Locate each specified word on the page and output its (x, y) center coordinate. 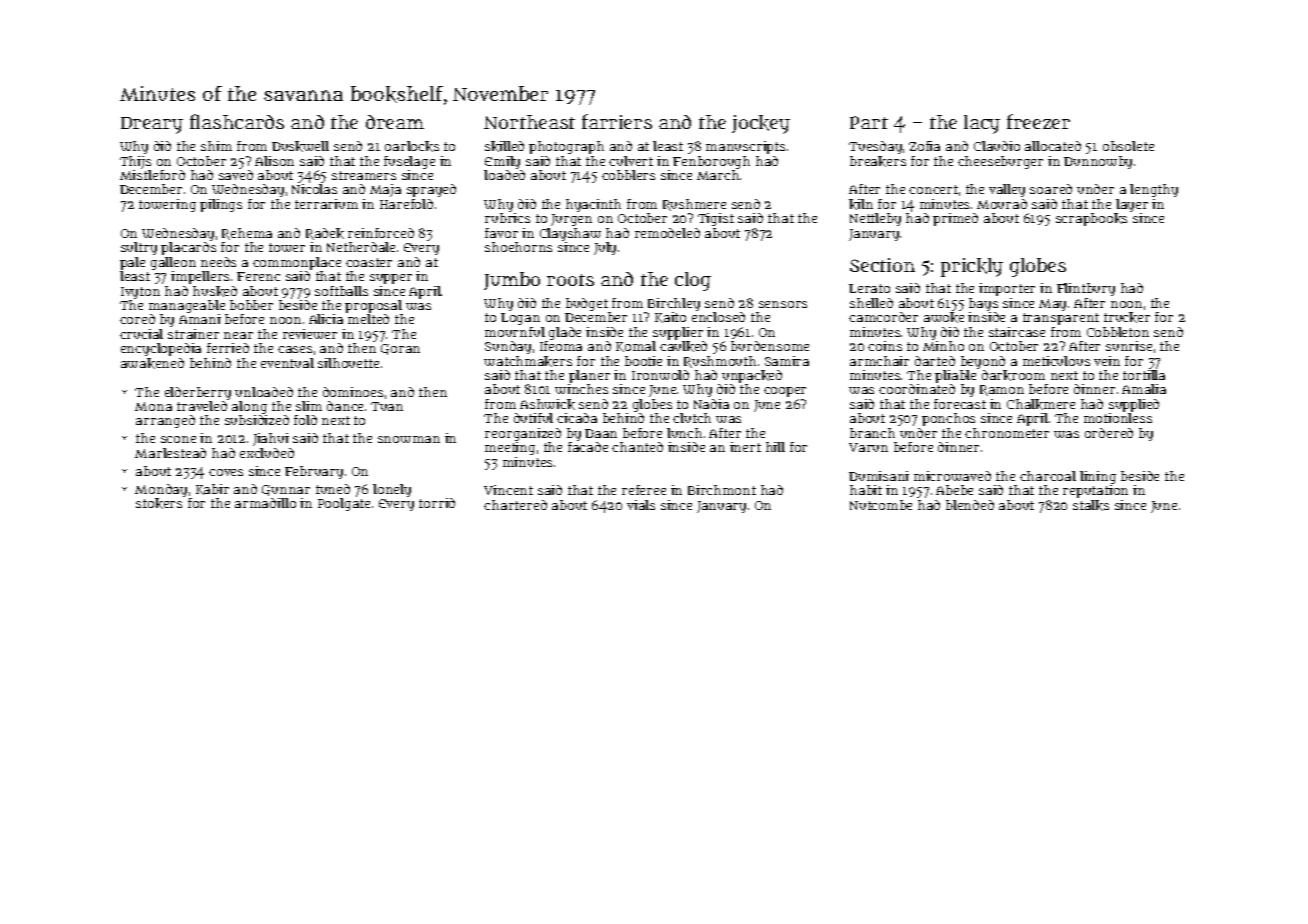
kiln (861, 204)
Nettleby (875, 219)
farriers (617, 121)
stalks (1091, 505)
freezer (1038, 121)
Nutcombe (881, 505)
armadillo (265, 503)
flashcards (237, 121)
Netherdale (361, 247)
